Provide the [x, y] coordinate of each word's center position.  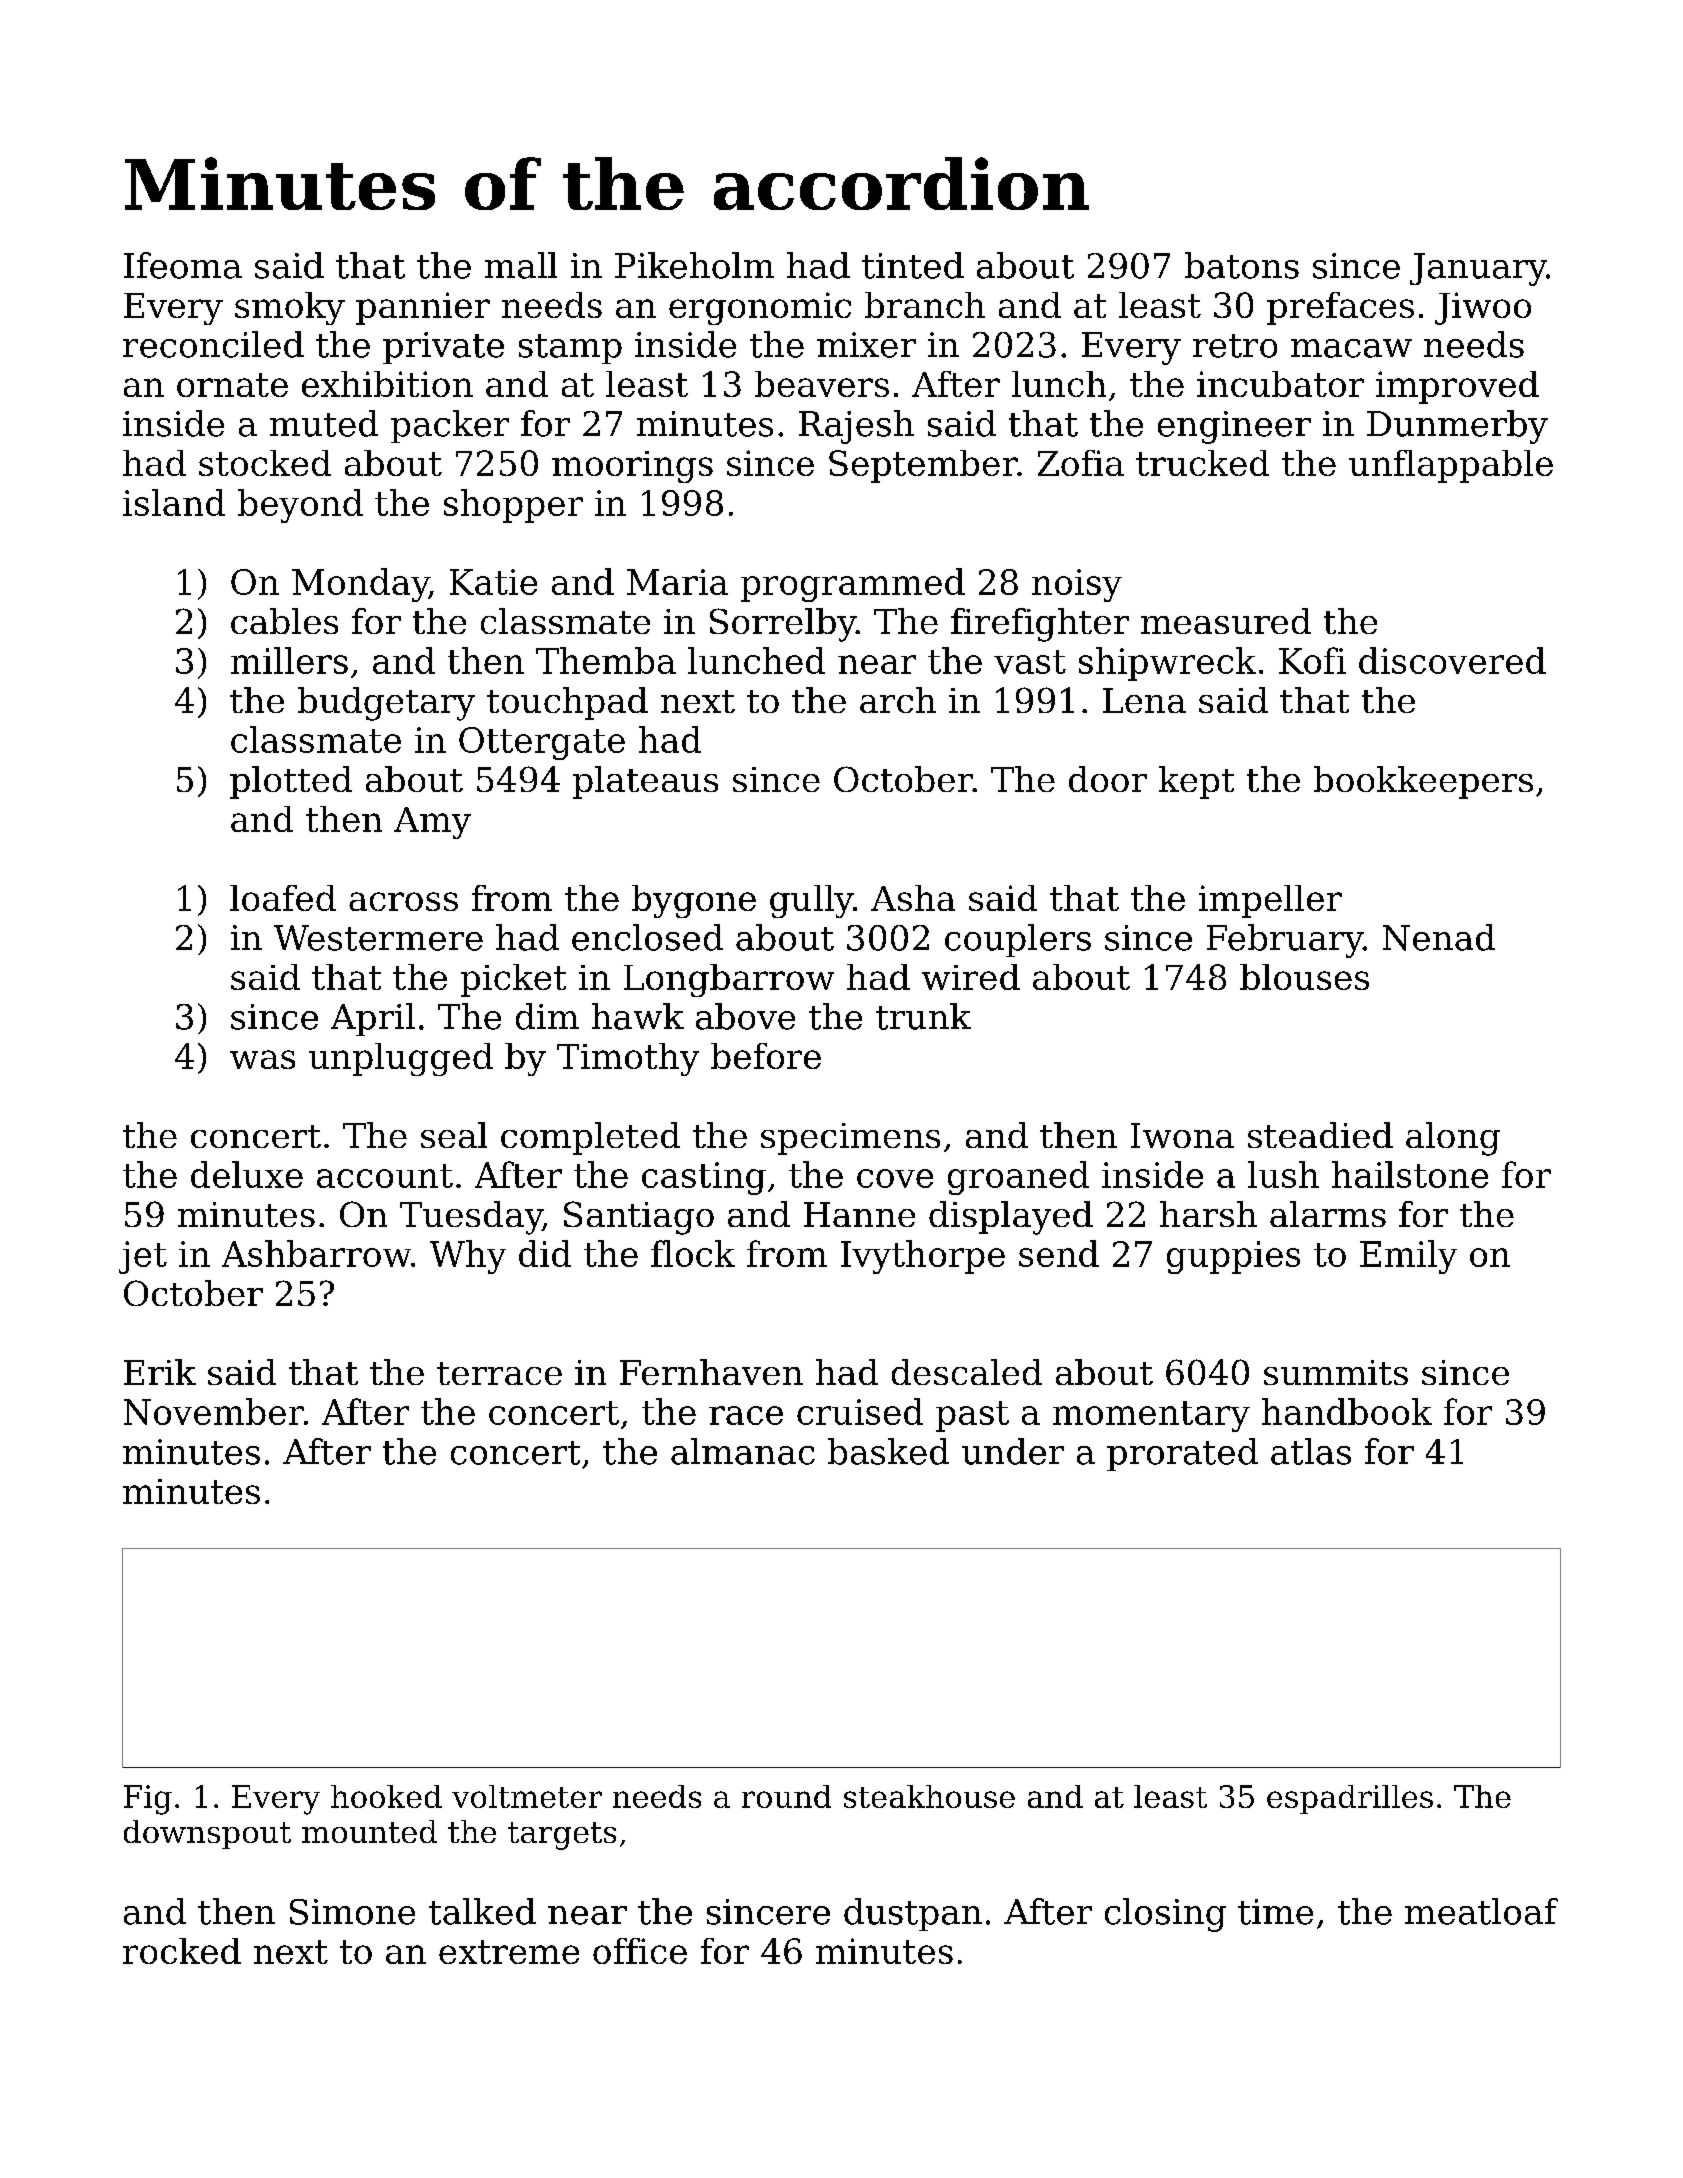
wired [971, 977]
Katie [493, 582]
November [214, 1411]
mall [521, 265]
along [1453, 1139]
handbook [1347, 1411]
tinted [913, 265]
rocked [182, 1951]
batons [1242, 265]
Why [468, 1257]
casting [704, 1178]
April [373, 1019]
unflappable [1451, 466]
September [923, 466]
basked [888, 1451]
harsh [1208, 1214]
